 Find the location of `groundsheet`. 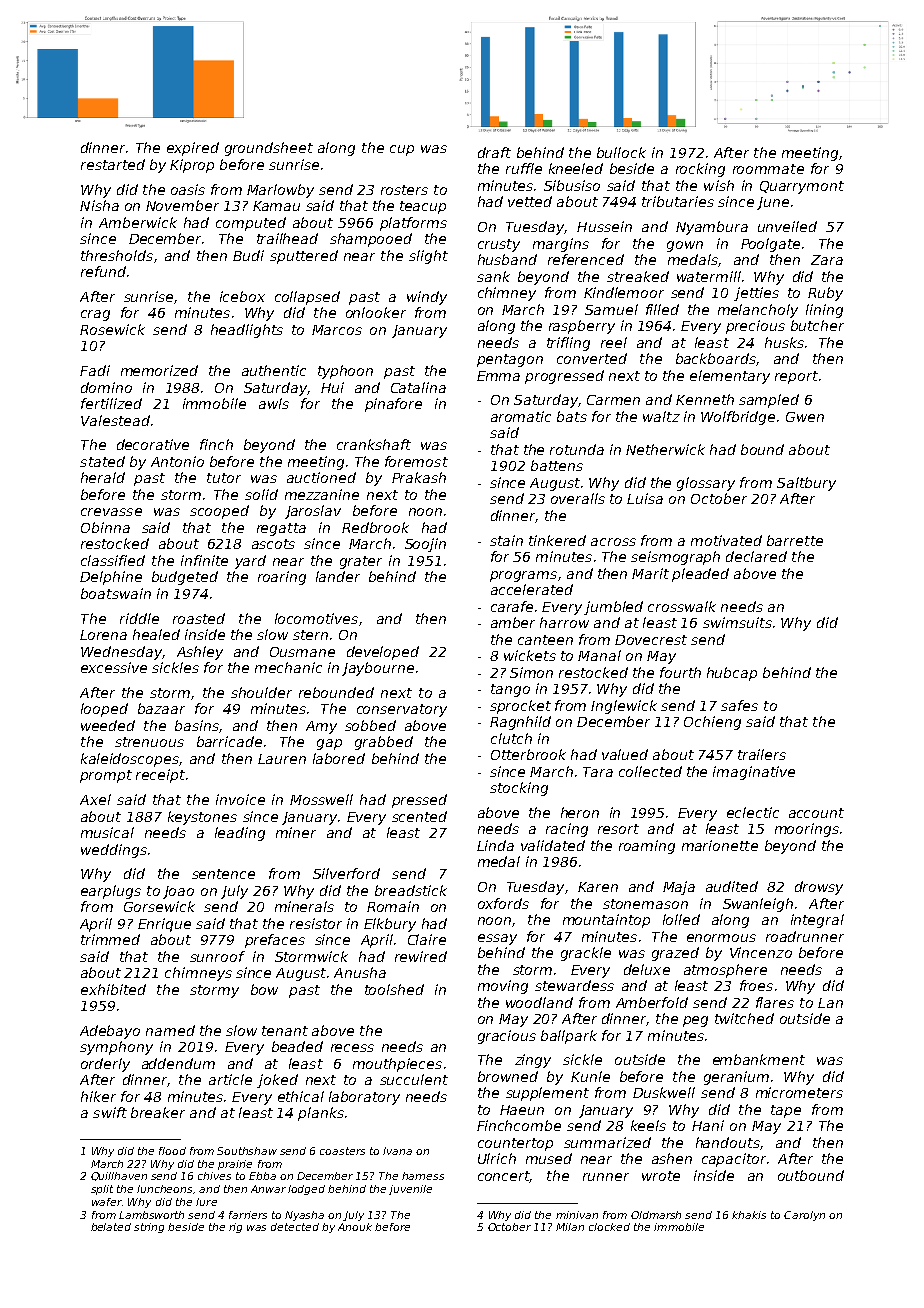

groundsheet is located at coordinates (269, 149).
